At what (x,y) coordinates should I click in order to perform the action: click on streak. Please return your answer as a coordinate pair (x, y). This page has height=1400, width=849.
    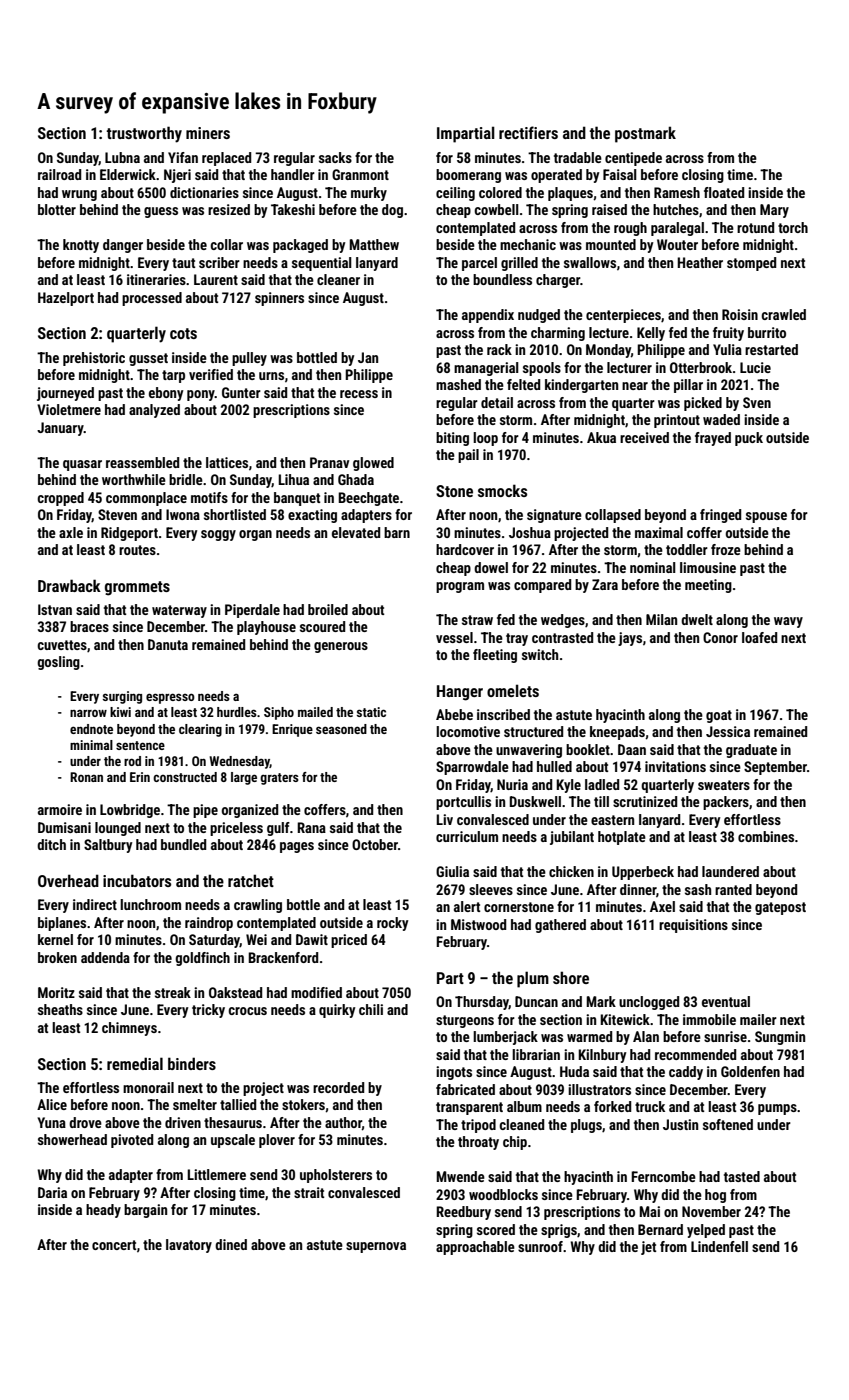
    Looking at the image, I should click on (173, 992).
